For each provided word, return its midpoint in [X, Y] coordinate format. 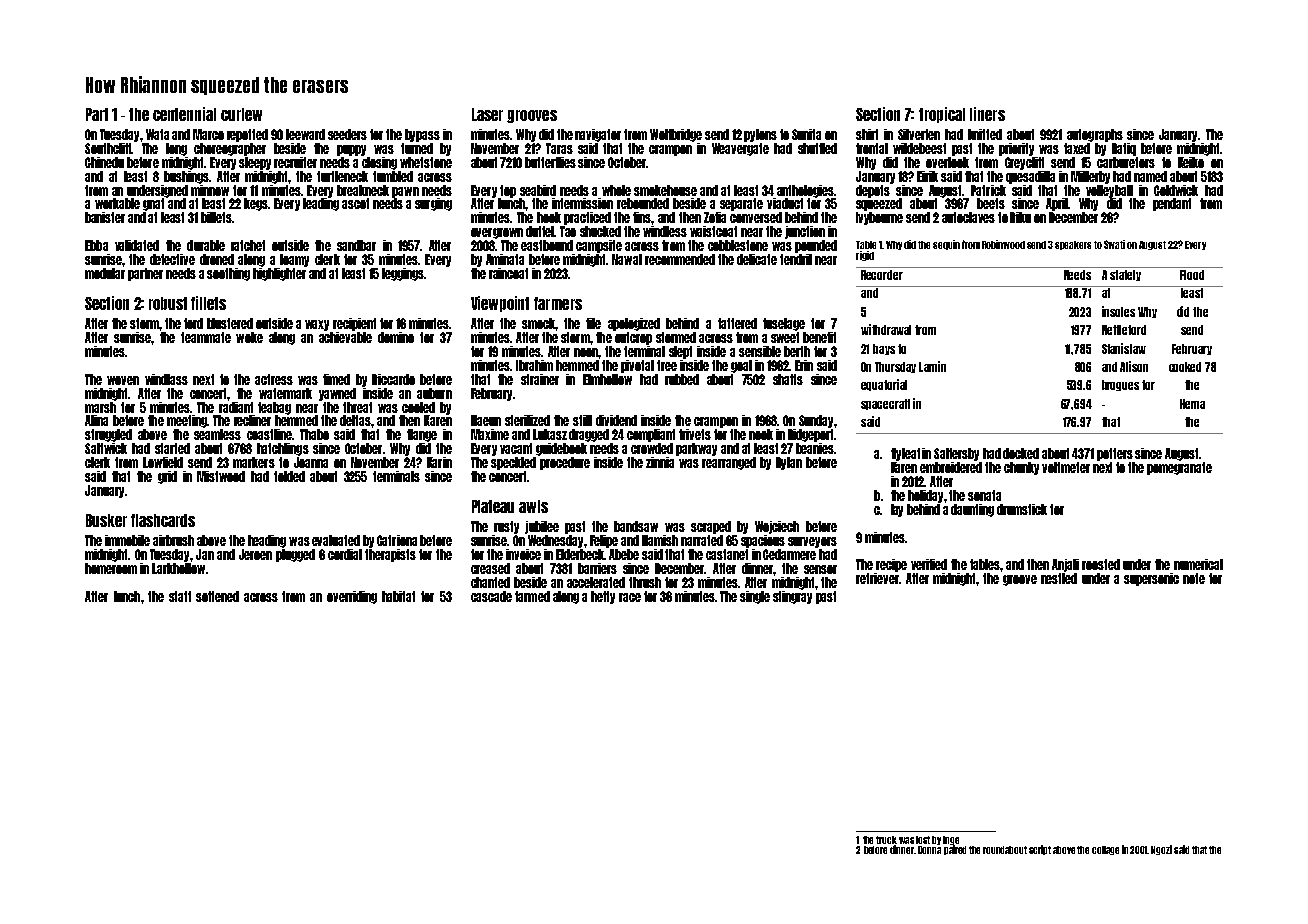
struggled [108, 435]
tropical [942, 115]
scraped [711, 527]
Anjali [1065, 565]
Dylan [789, 463]
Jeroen [255, 554]
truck [886, 840]
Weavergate [740, 149]
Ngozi [1161, 850]
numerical [1198, 564]
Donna [929, 850]
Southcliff [108, 148]
